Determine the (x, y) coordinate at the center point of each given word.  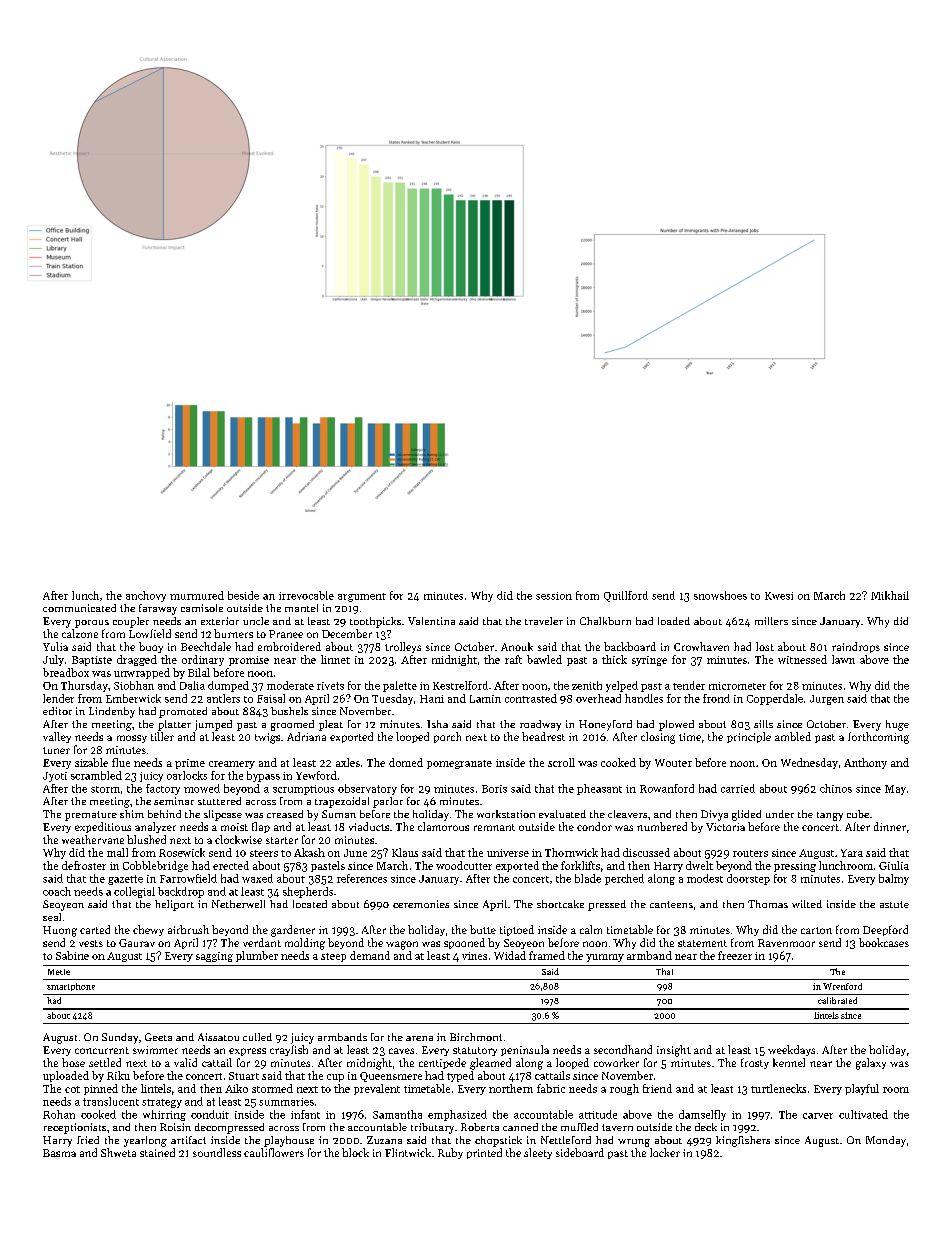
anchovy (146, 596)
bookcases (884, 942)
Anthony (865, 763)
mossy (132, 739)
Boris (494, 789)
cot (72, 1089)
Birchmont (476, 1037)
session (554, 596)
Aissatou (218, 1037)
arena (419, 1038)
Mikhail (890, 595)
